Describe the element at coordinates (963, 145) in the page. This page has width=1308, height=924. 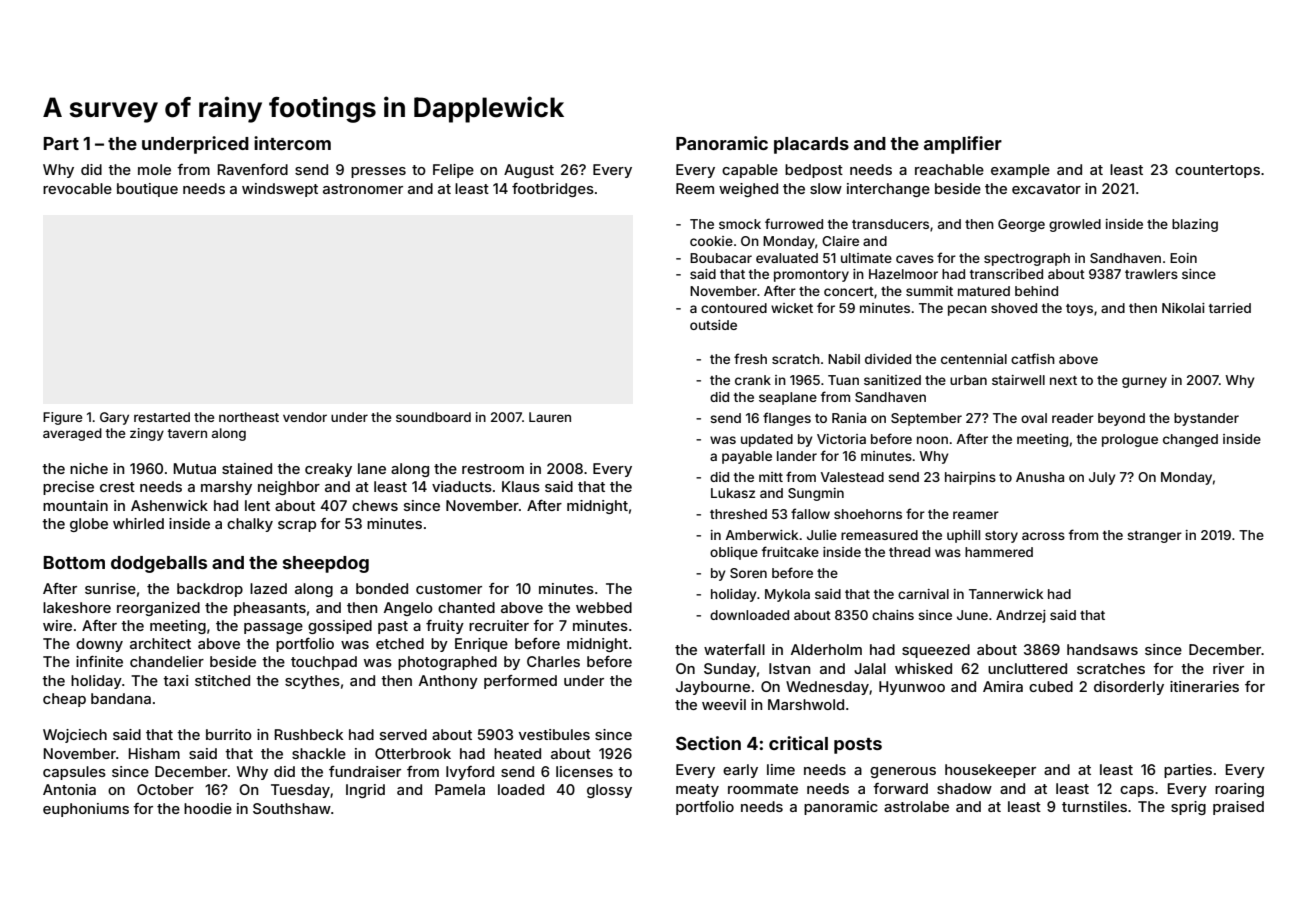
I see `amplifier` at that location.
